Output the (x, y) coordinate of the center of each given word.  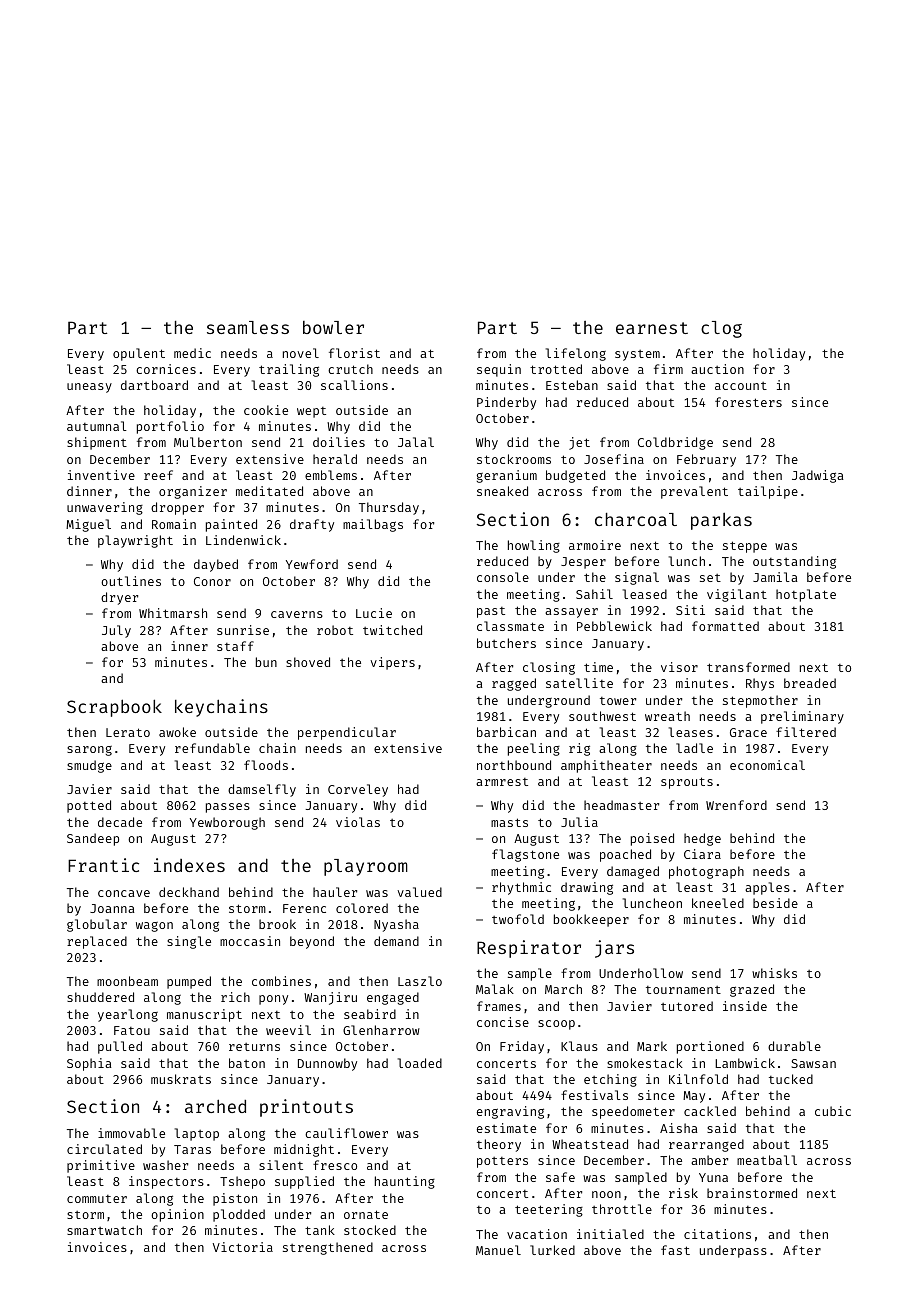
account (741, 386)
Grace (748, 732)
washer (165, 1165)
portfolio (170, 427)
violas (358, 822)
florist (354, 353)
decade (120, 822)
